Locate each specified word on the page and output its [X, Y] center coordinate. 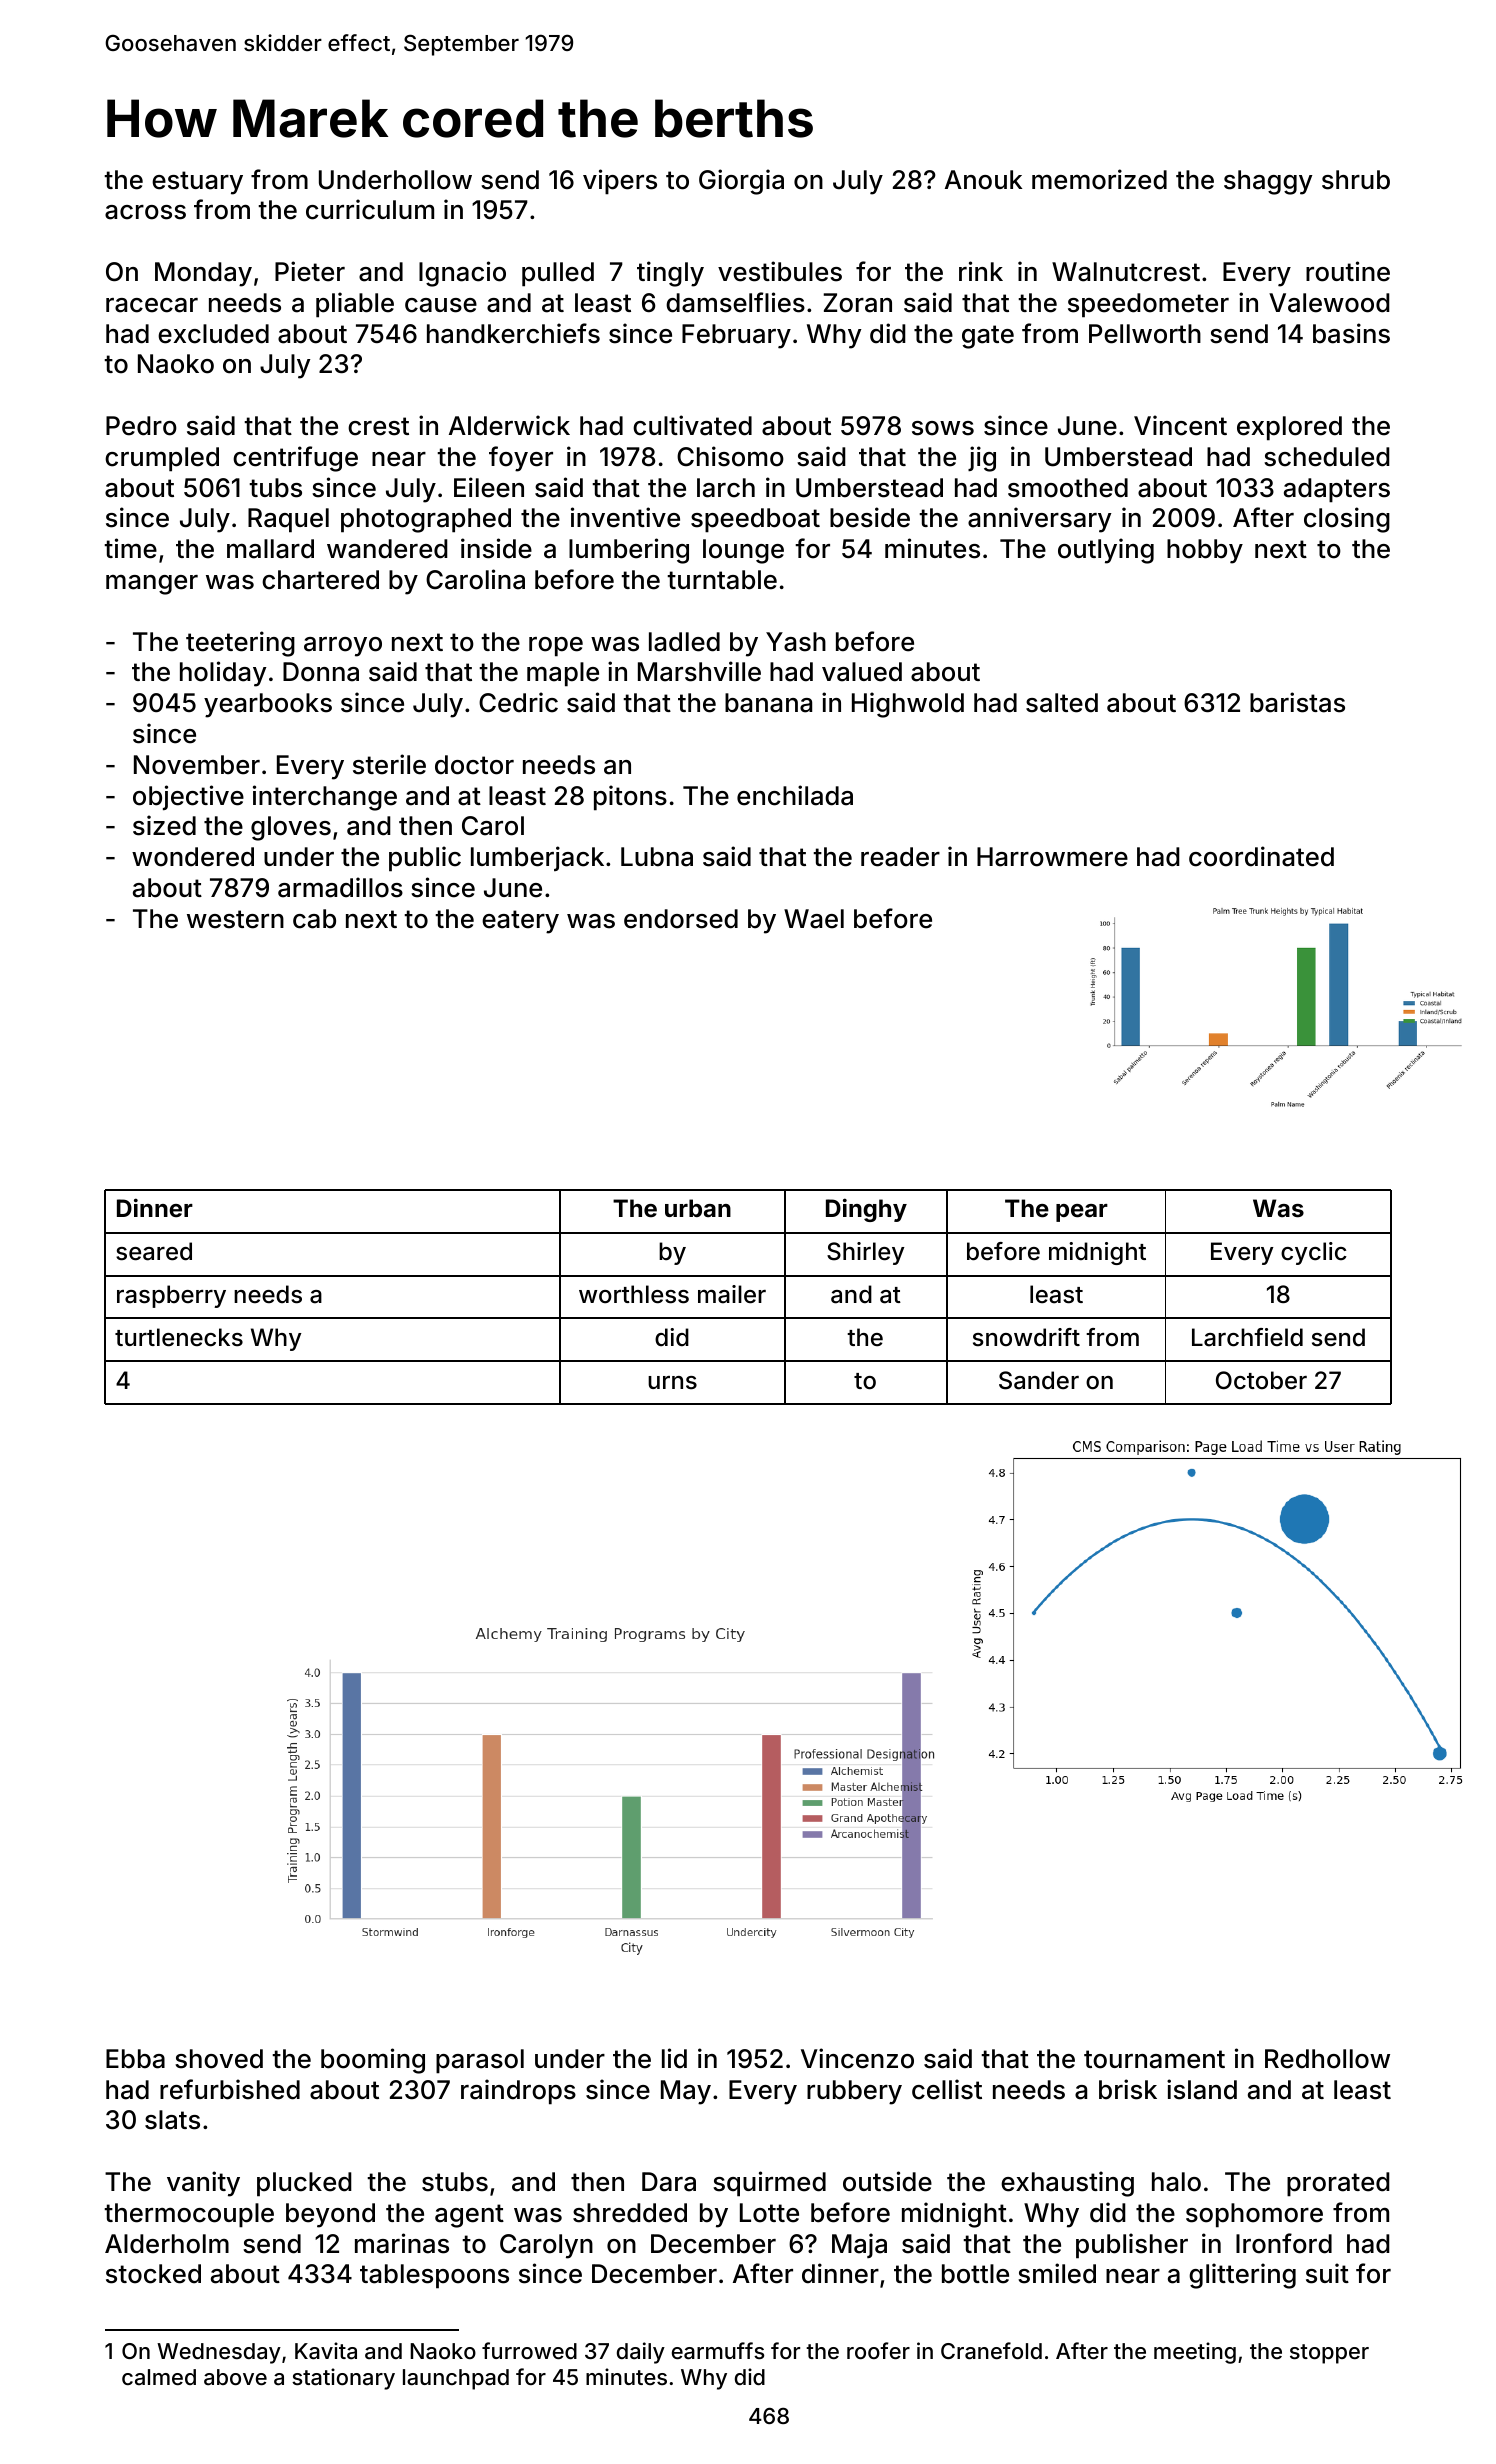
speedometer [1148, 305]
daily [641, 2353]
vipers [620, 182]
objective [188, 797]
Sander [1039, 1380]
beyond [330, 2215]
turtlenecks [179, 1337]
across [145, 212]
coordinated [1261, 856]
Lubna [657, 857]
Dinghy [866, 1210]
